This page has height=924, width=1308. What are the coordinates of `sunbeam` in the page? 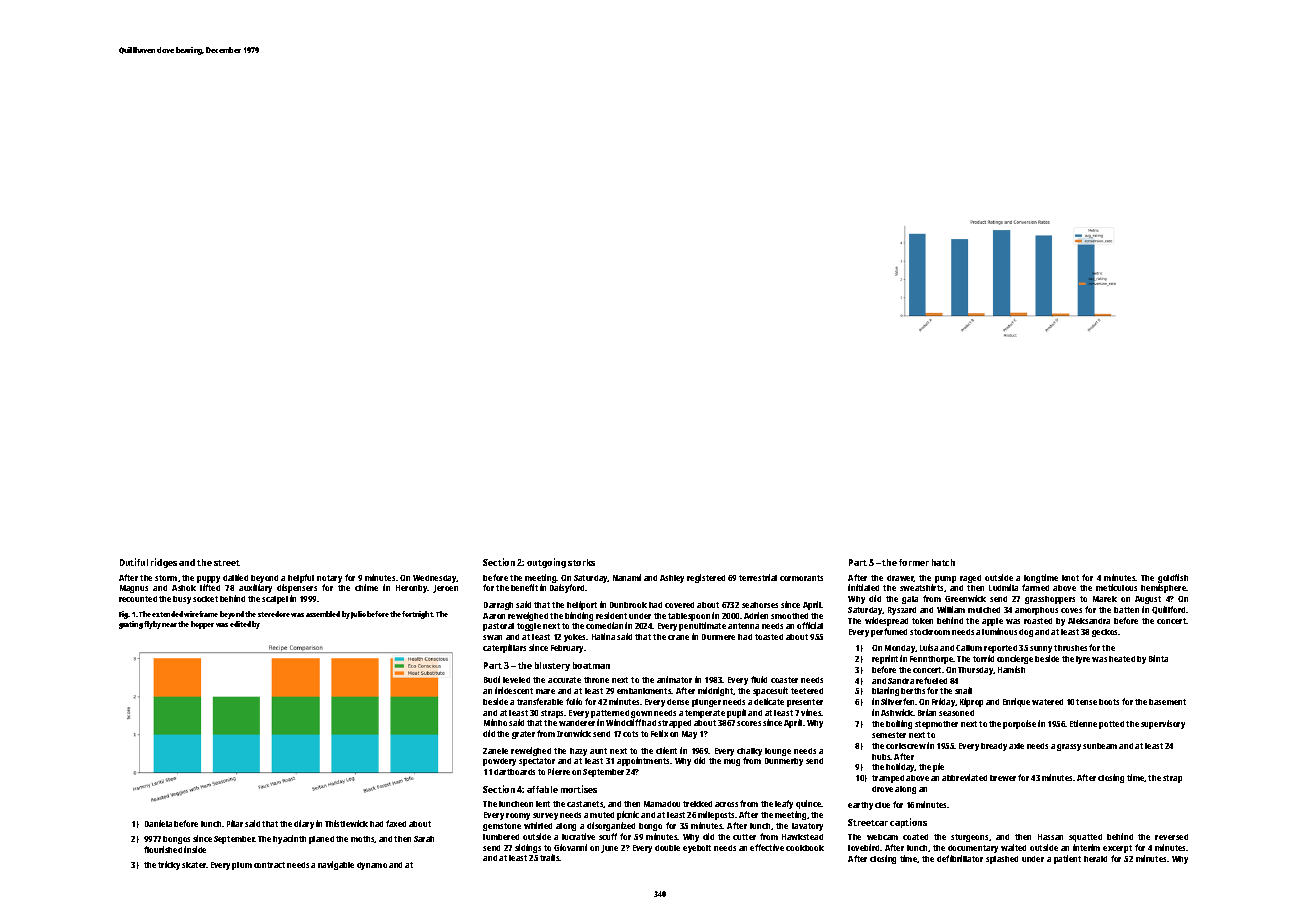 It's located at (1100, 746).
